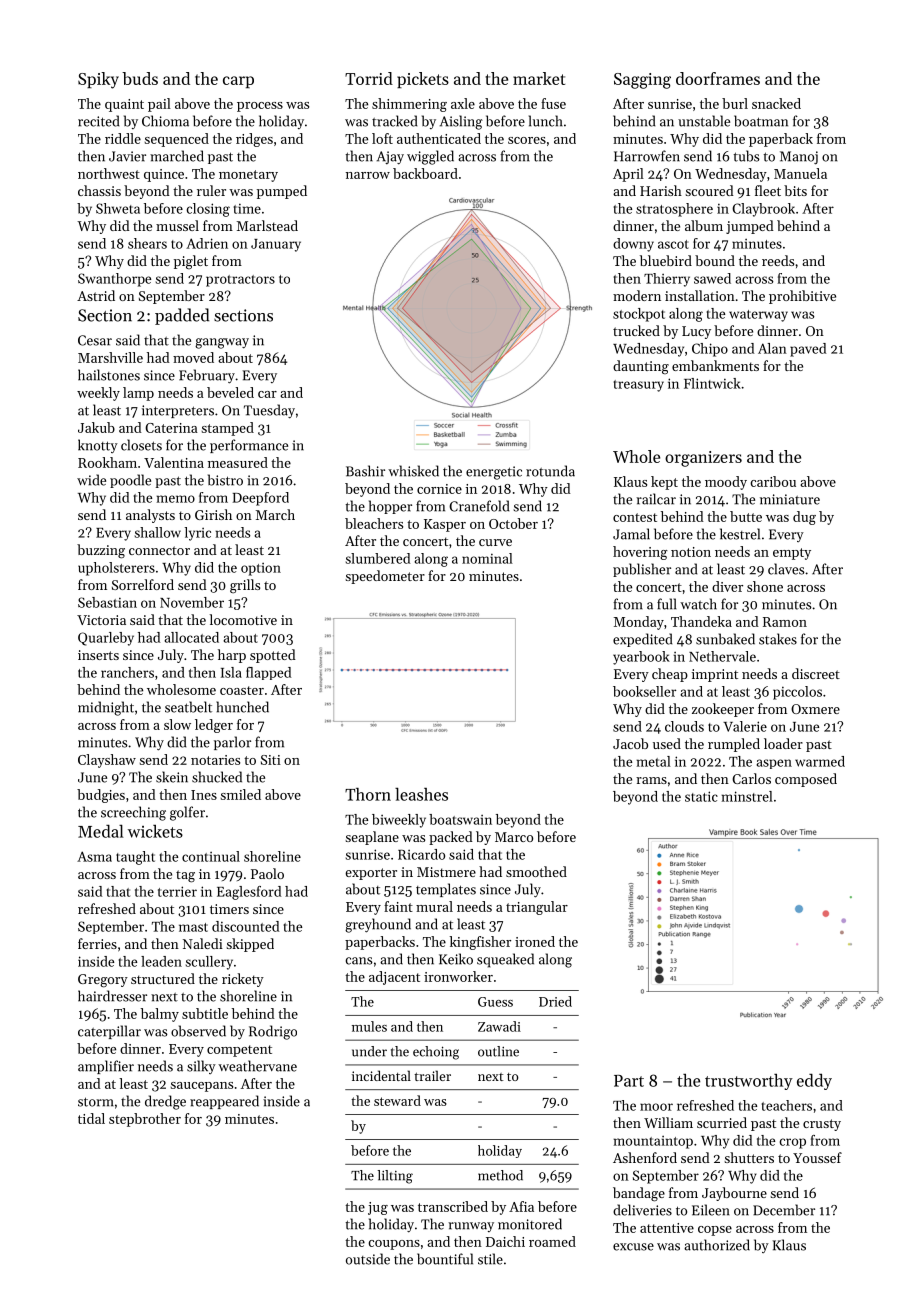 This screenshot has width=924, height=1308. What do you see at coordinates (423, 80) in the screenshot?
I see `pickets` at bounding box center [423, 80].
